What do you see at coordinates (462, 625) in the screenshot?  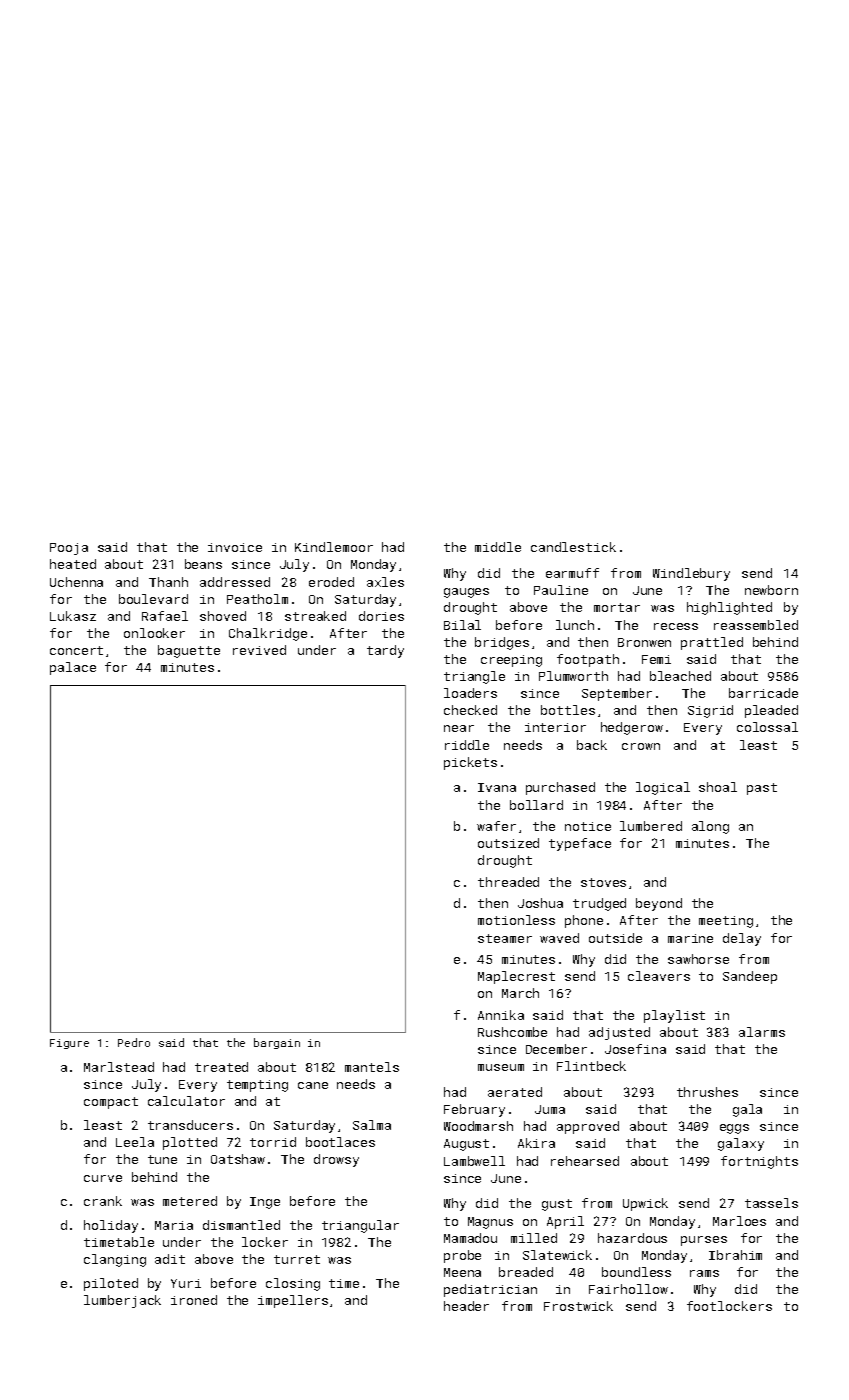 I see `Bilal` at bounding box center [462, 625].
